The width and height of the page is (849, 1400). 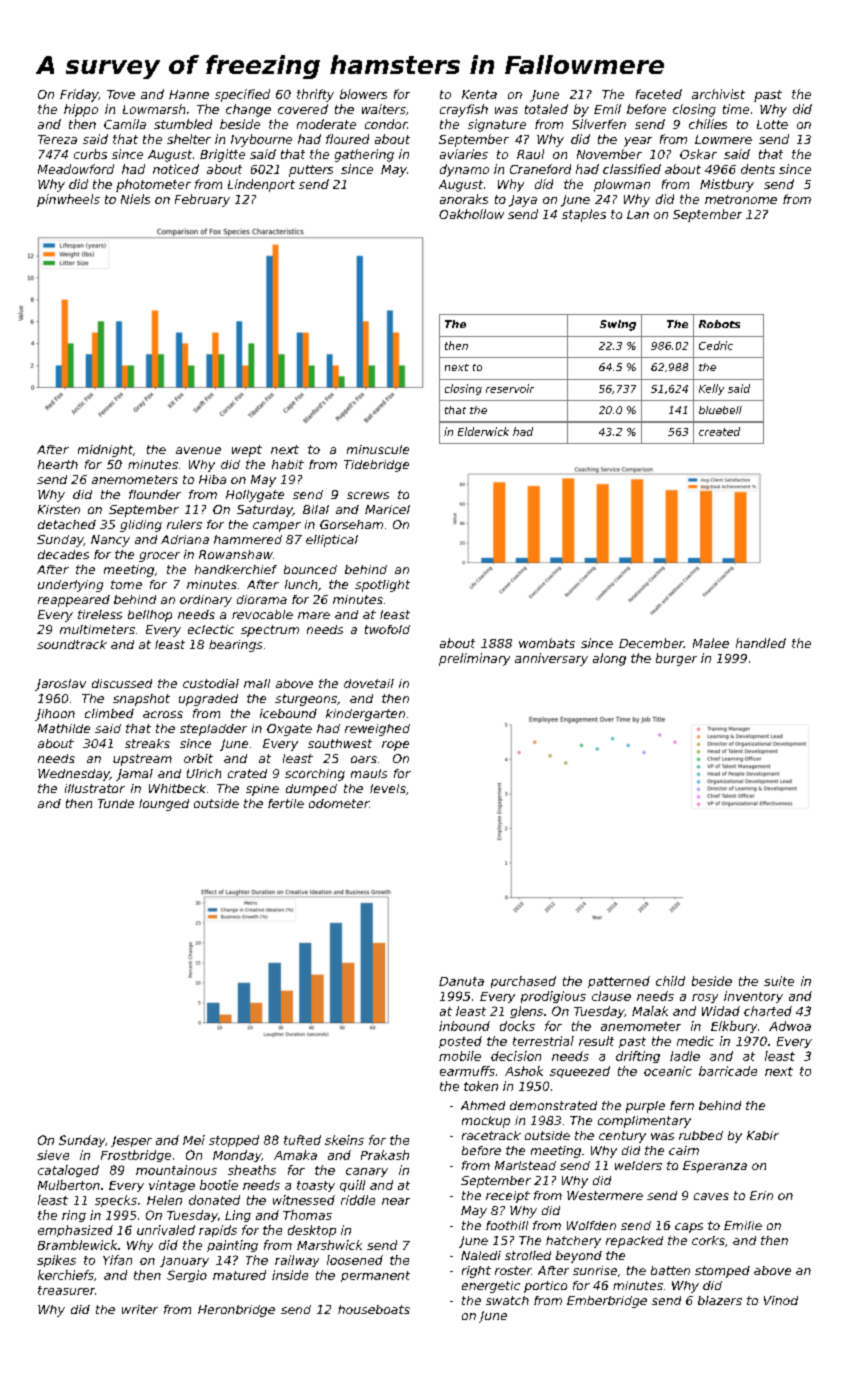 I want to click on moderate, so click(x=326, y=124).
